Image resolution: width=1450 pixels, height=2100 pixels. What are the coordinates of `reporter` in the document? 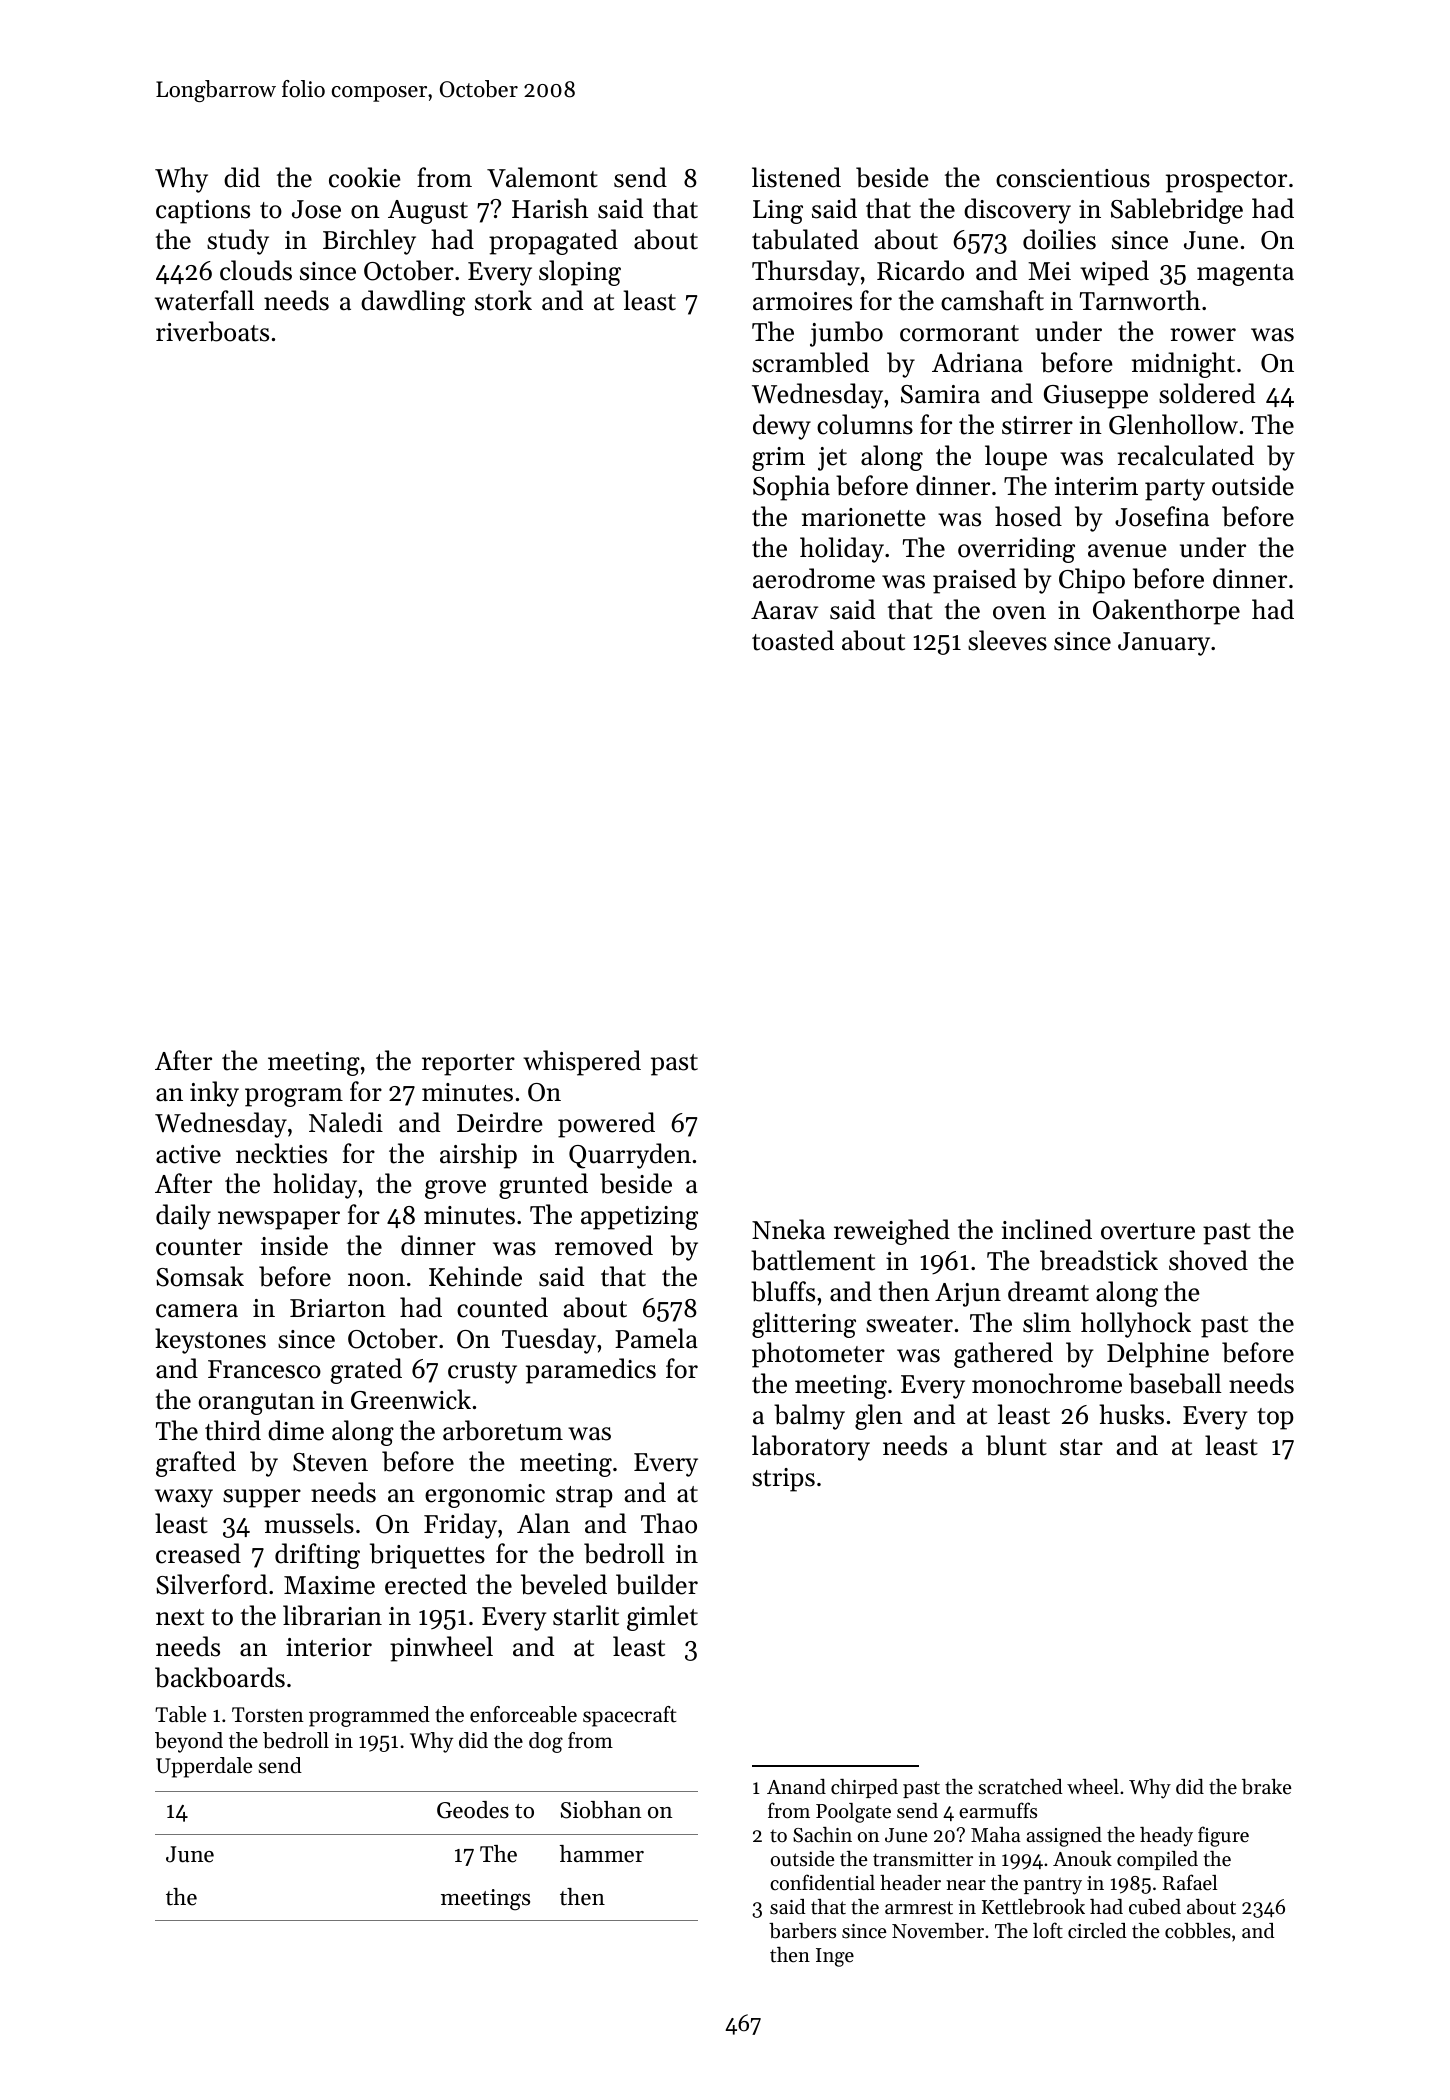 It's located at (468, 1065).
